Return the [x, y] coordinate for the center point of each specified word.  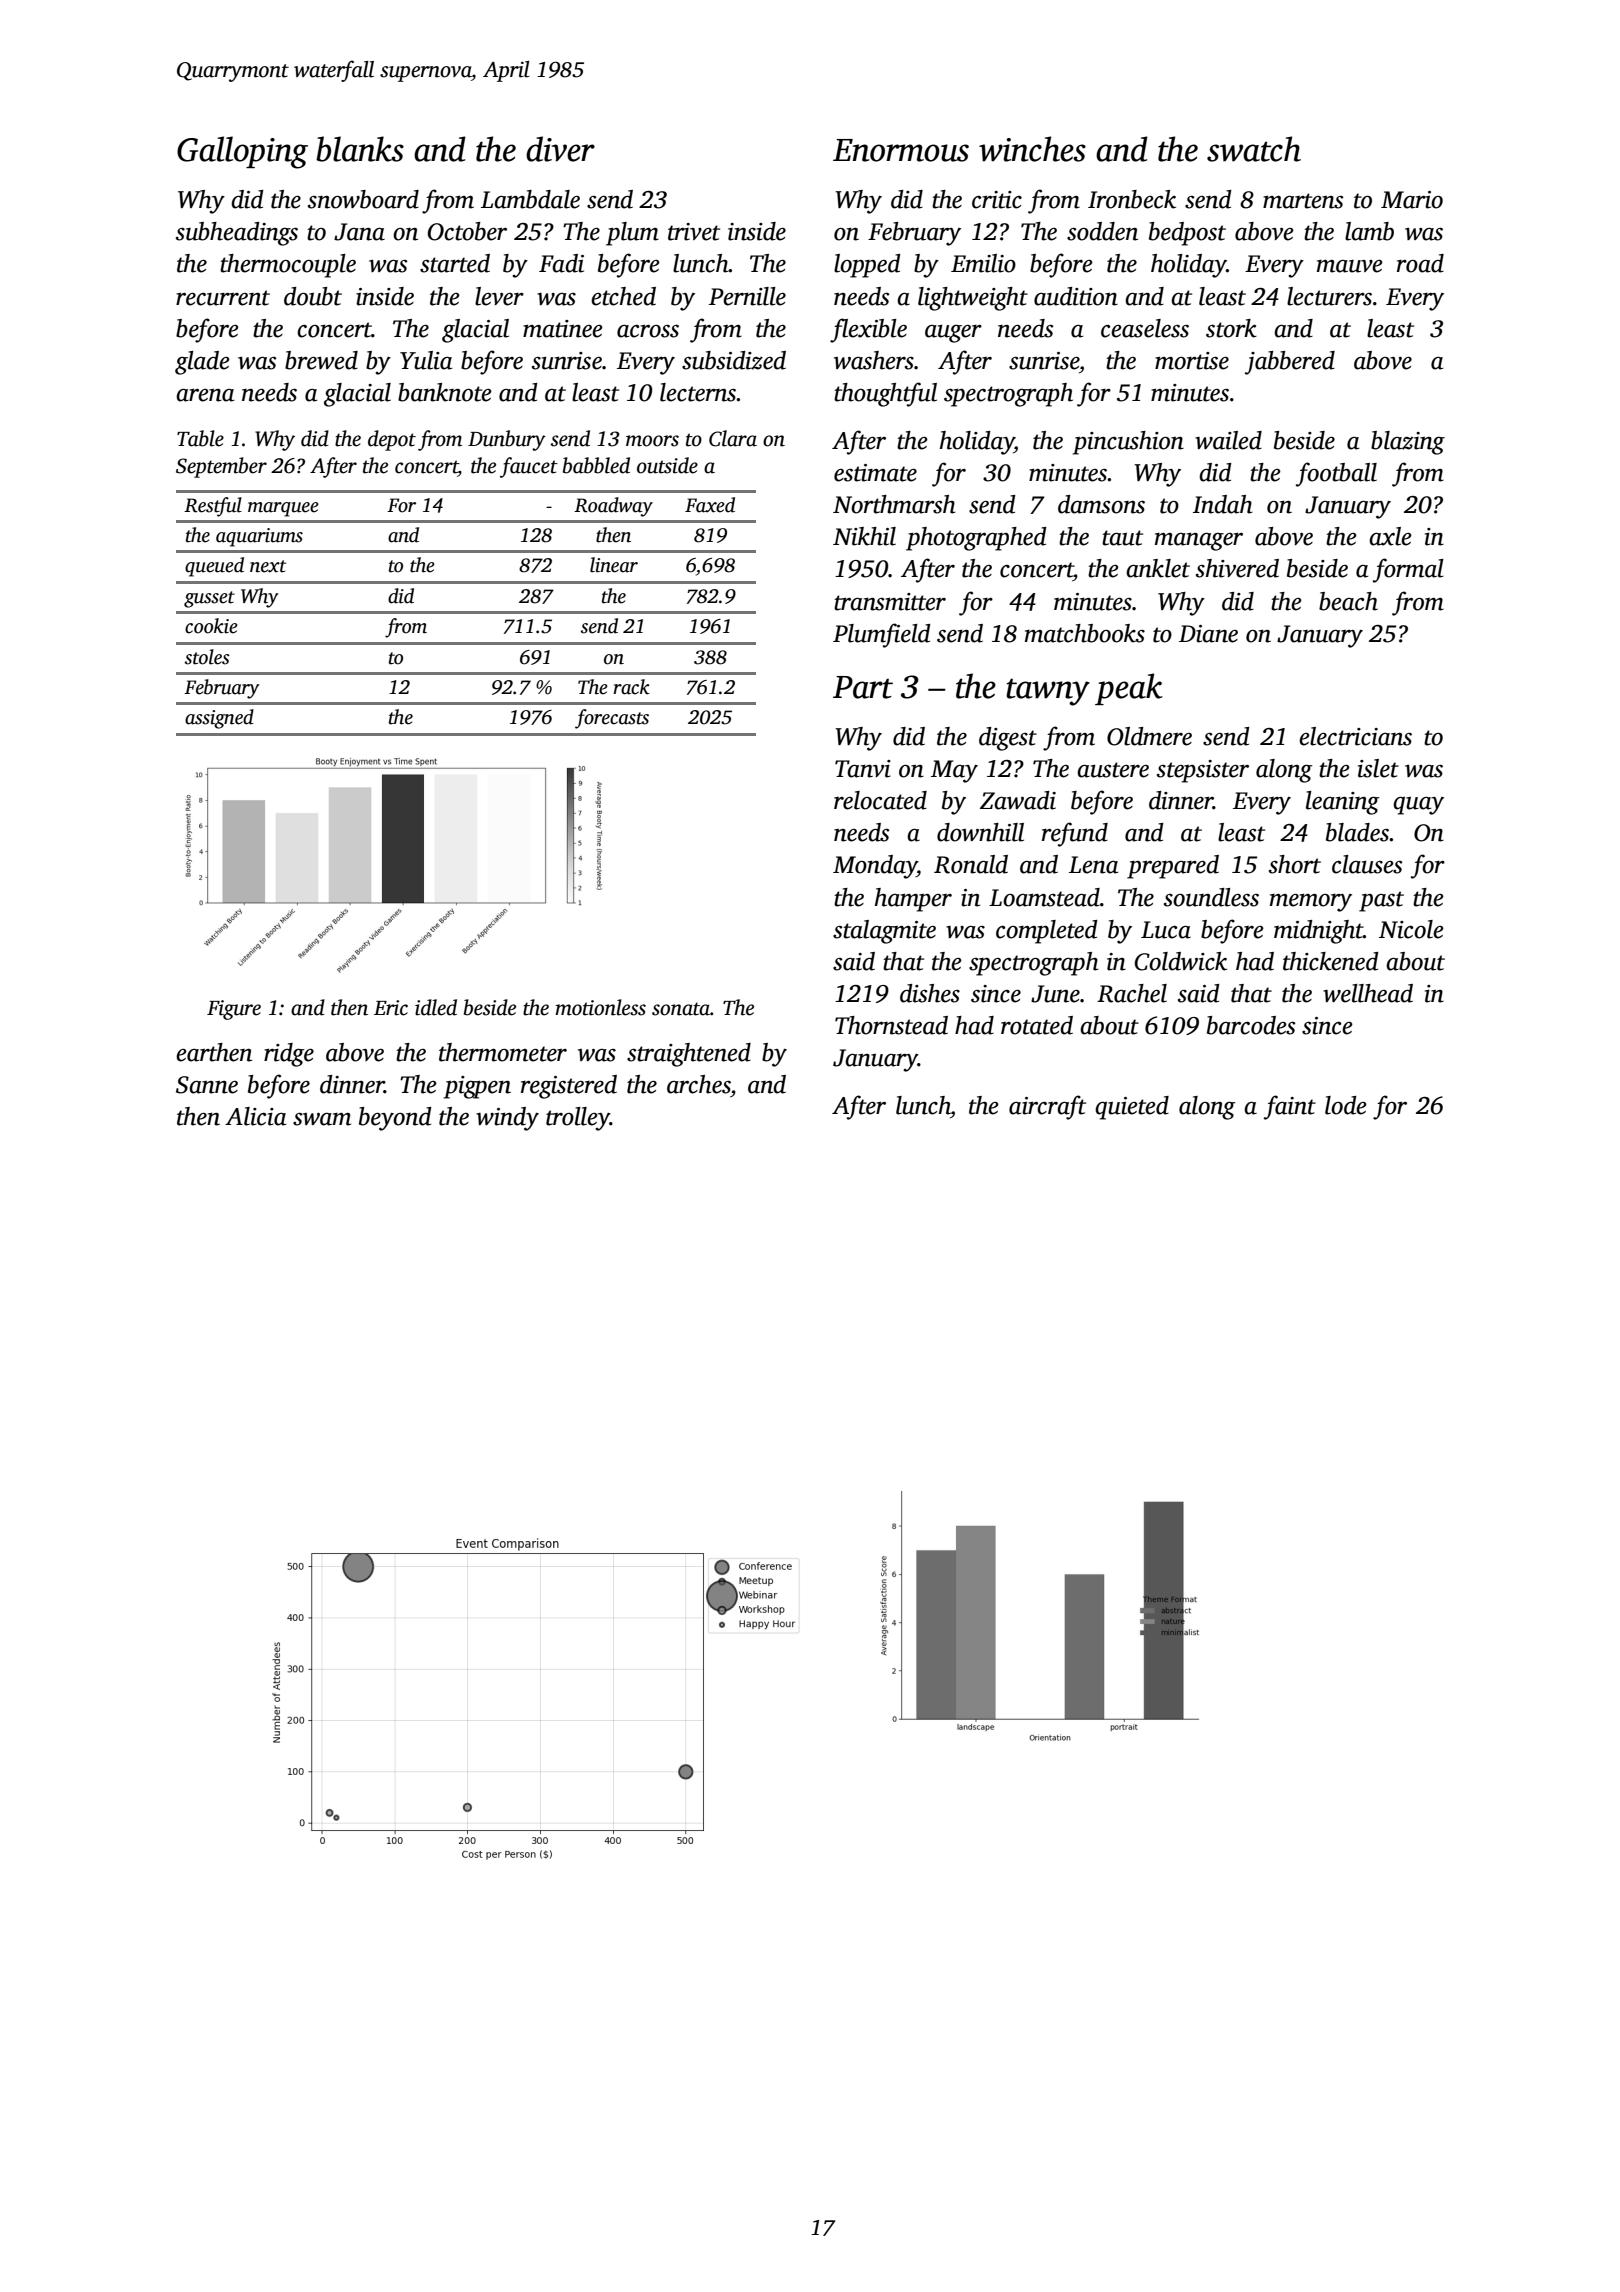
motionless [600, 1007]
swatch [1254, 149]
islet [1378, 768]
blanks [360, 149]
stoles [207, 657]
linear [614, 565]
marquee [283, 509]
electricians [1355, 736]
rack [631, 687]
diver [560, 149]
